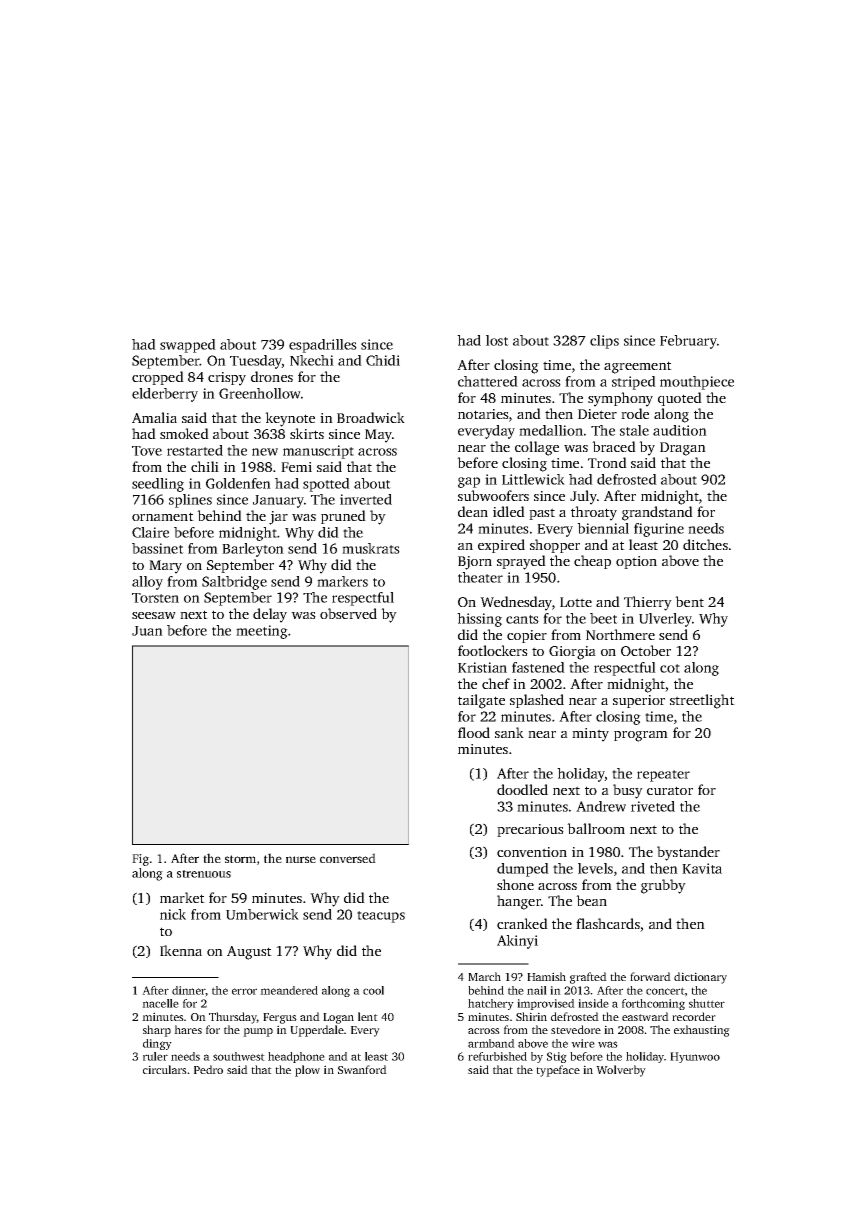  What do you see at coordinates (240, 859) in the screenshot?
I see `storm` at bounding box center [240, 859].
